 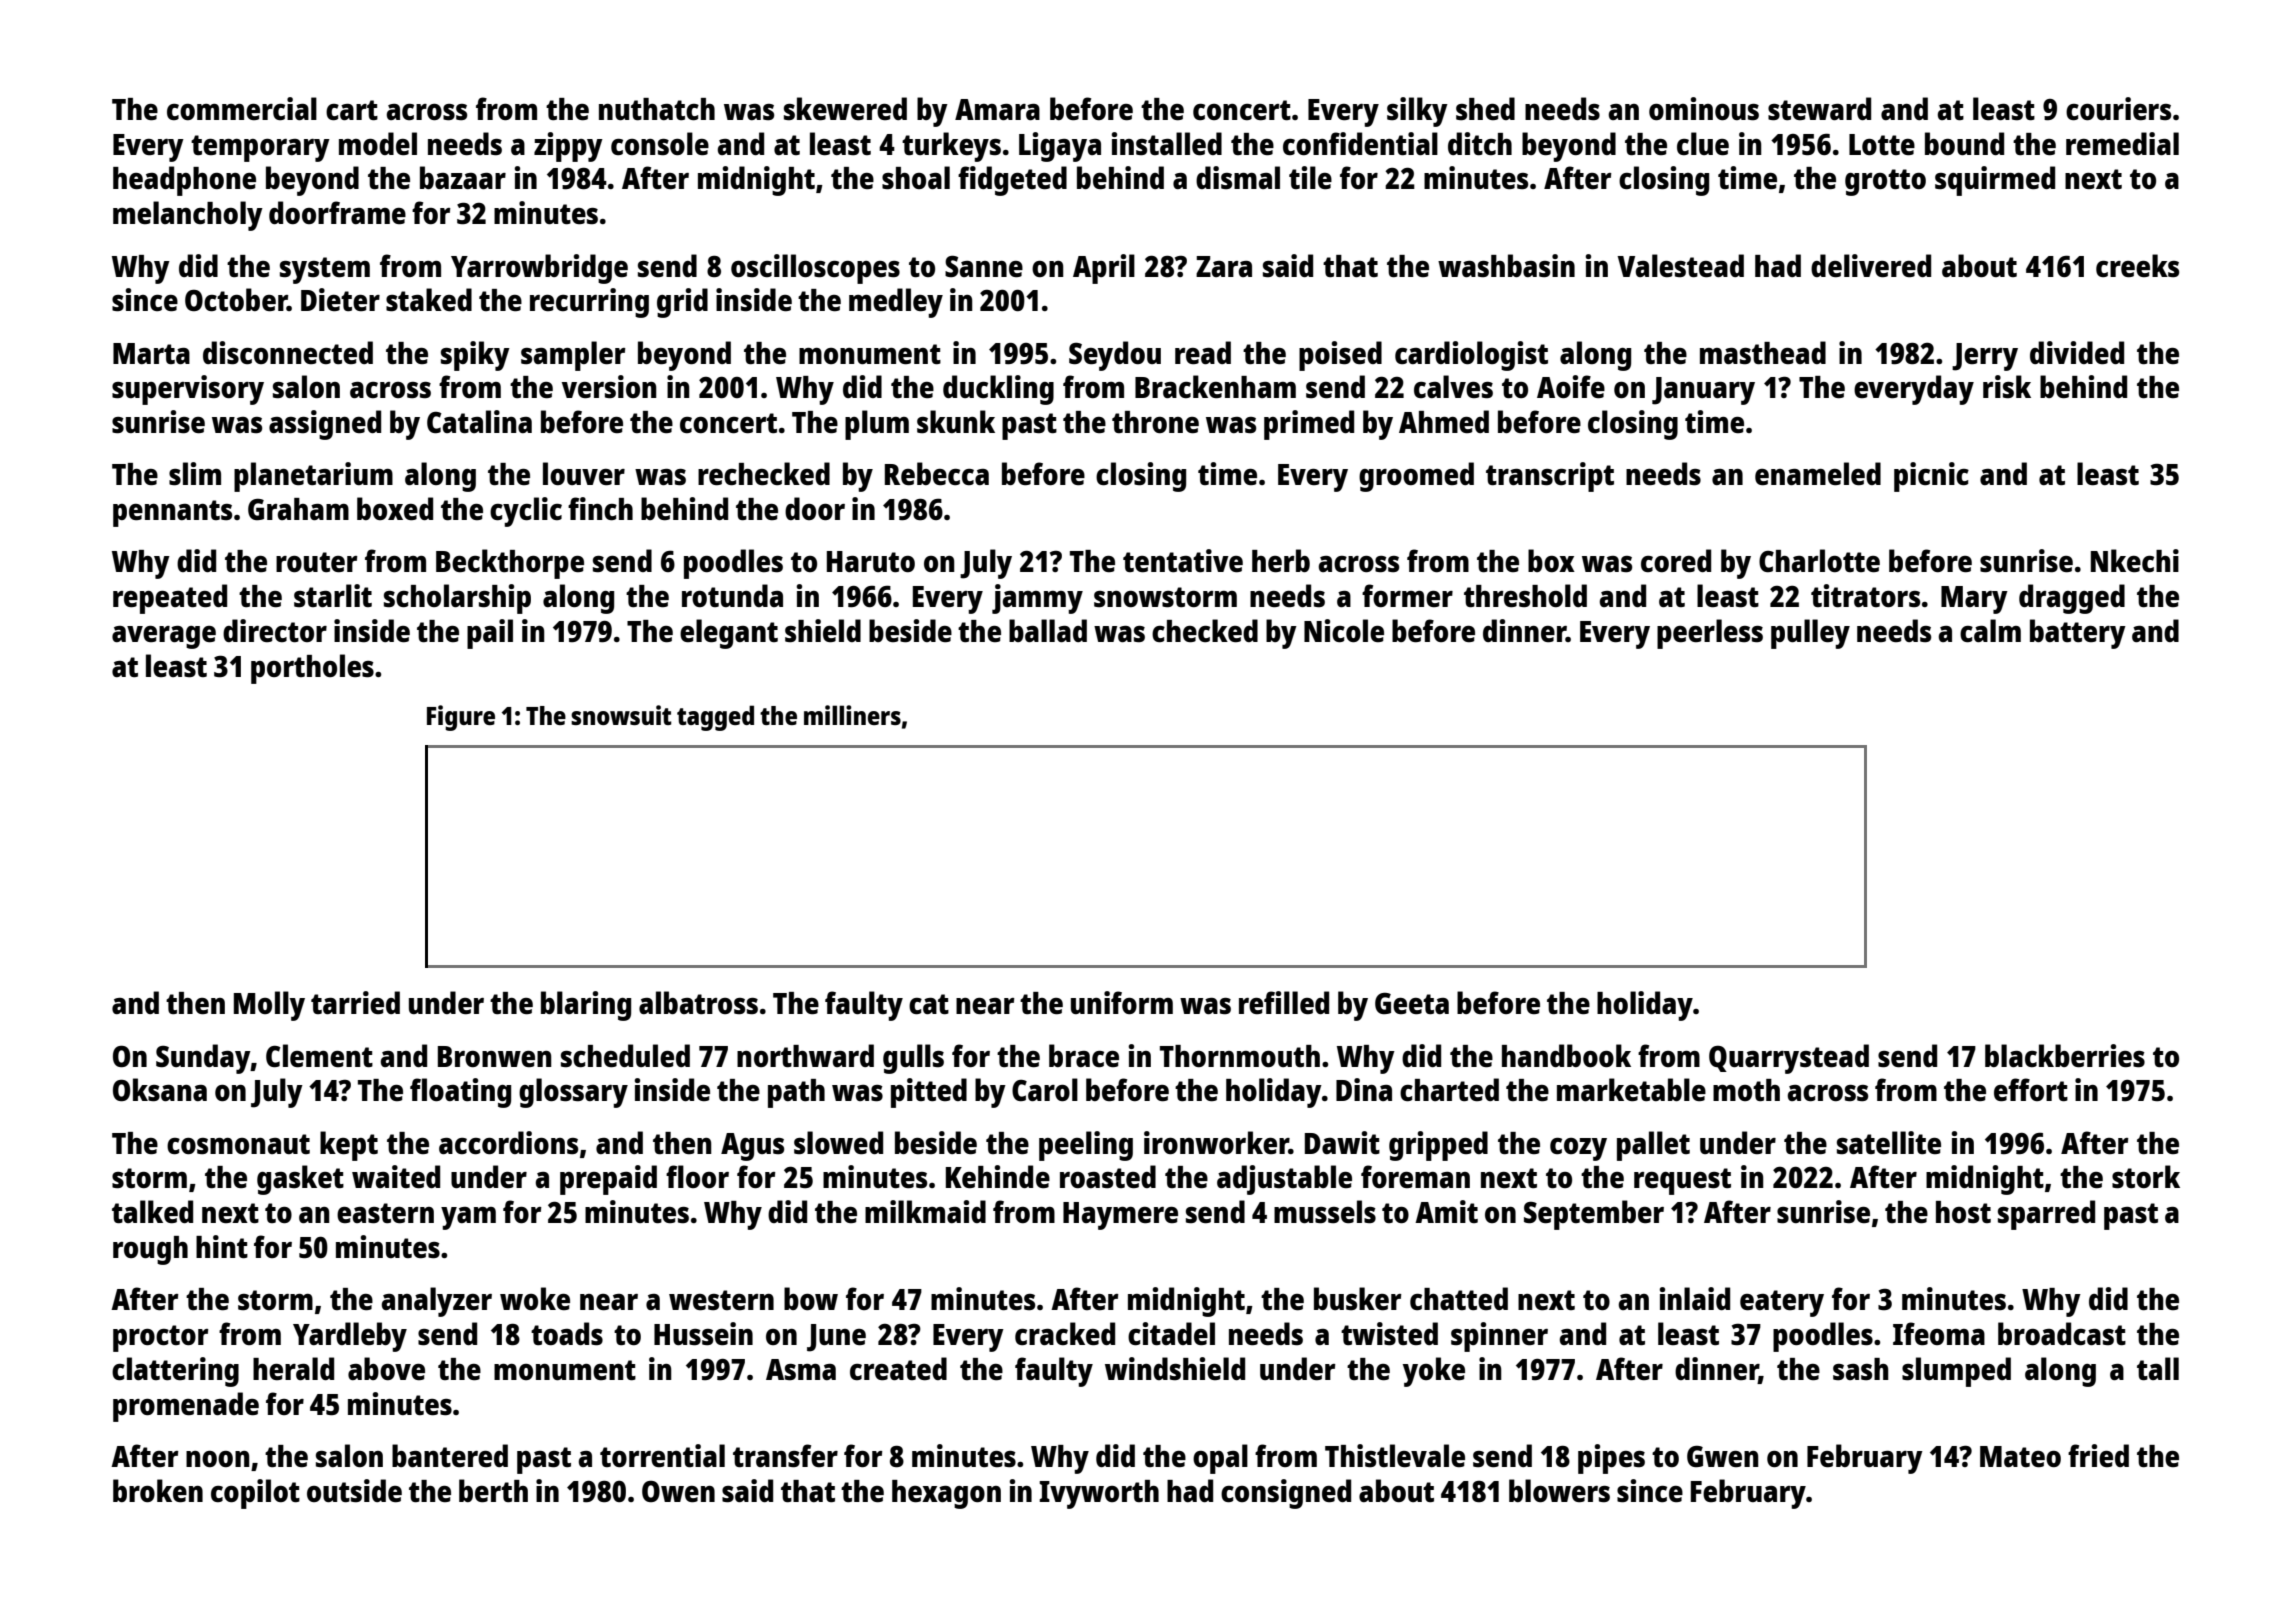 What do you see at coordinates (1559, 1490) in the document?
I see `blowers` at bounding box center [1559, 1490].
